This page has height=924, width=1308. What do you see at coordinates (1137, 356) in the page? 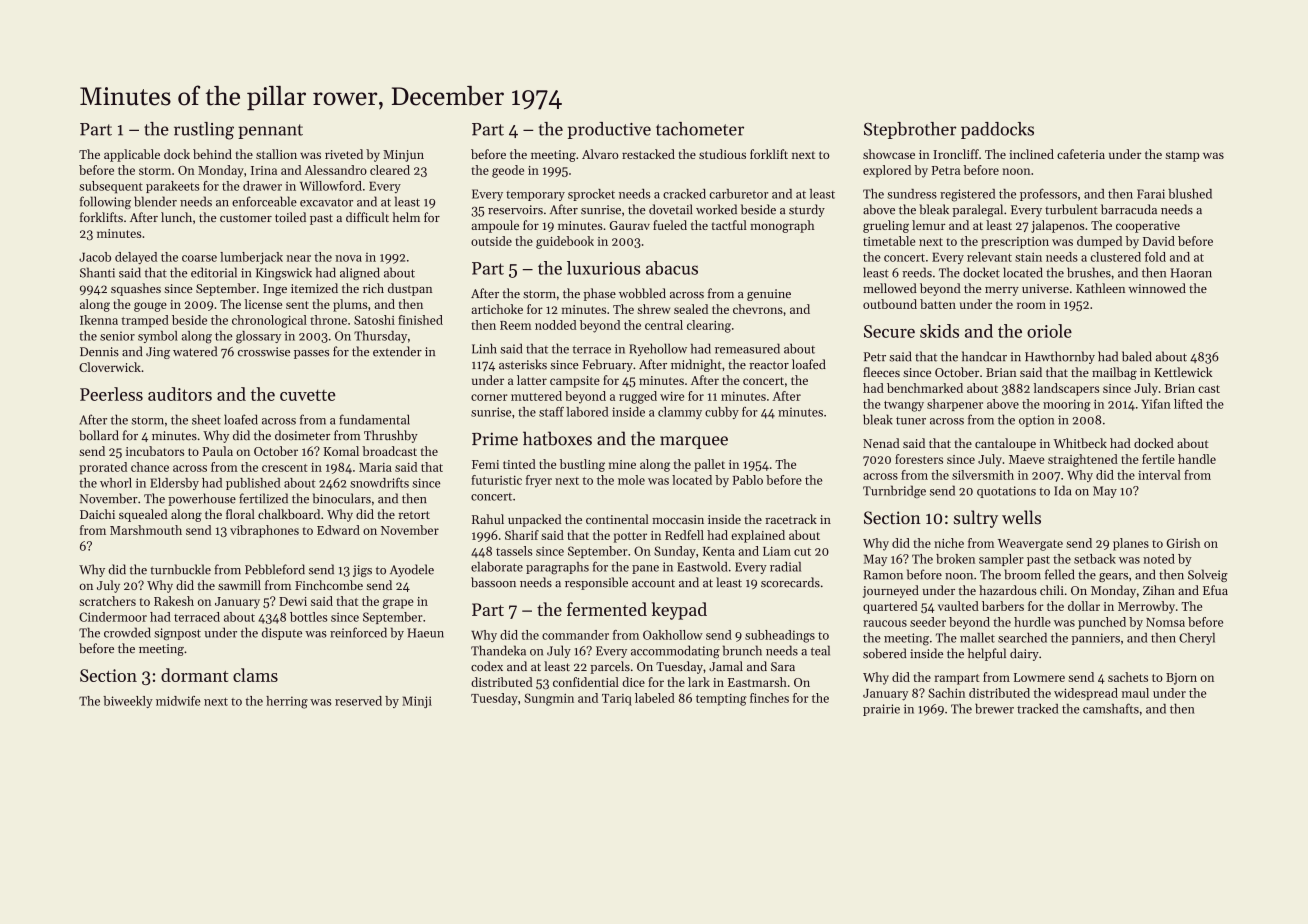
I see `baled` at bounding box center [1137, 356].
